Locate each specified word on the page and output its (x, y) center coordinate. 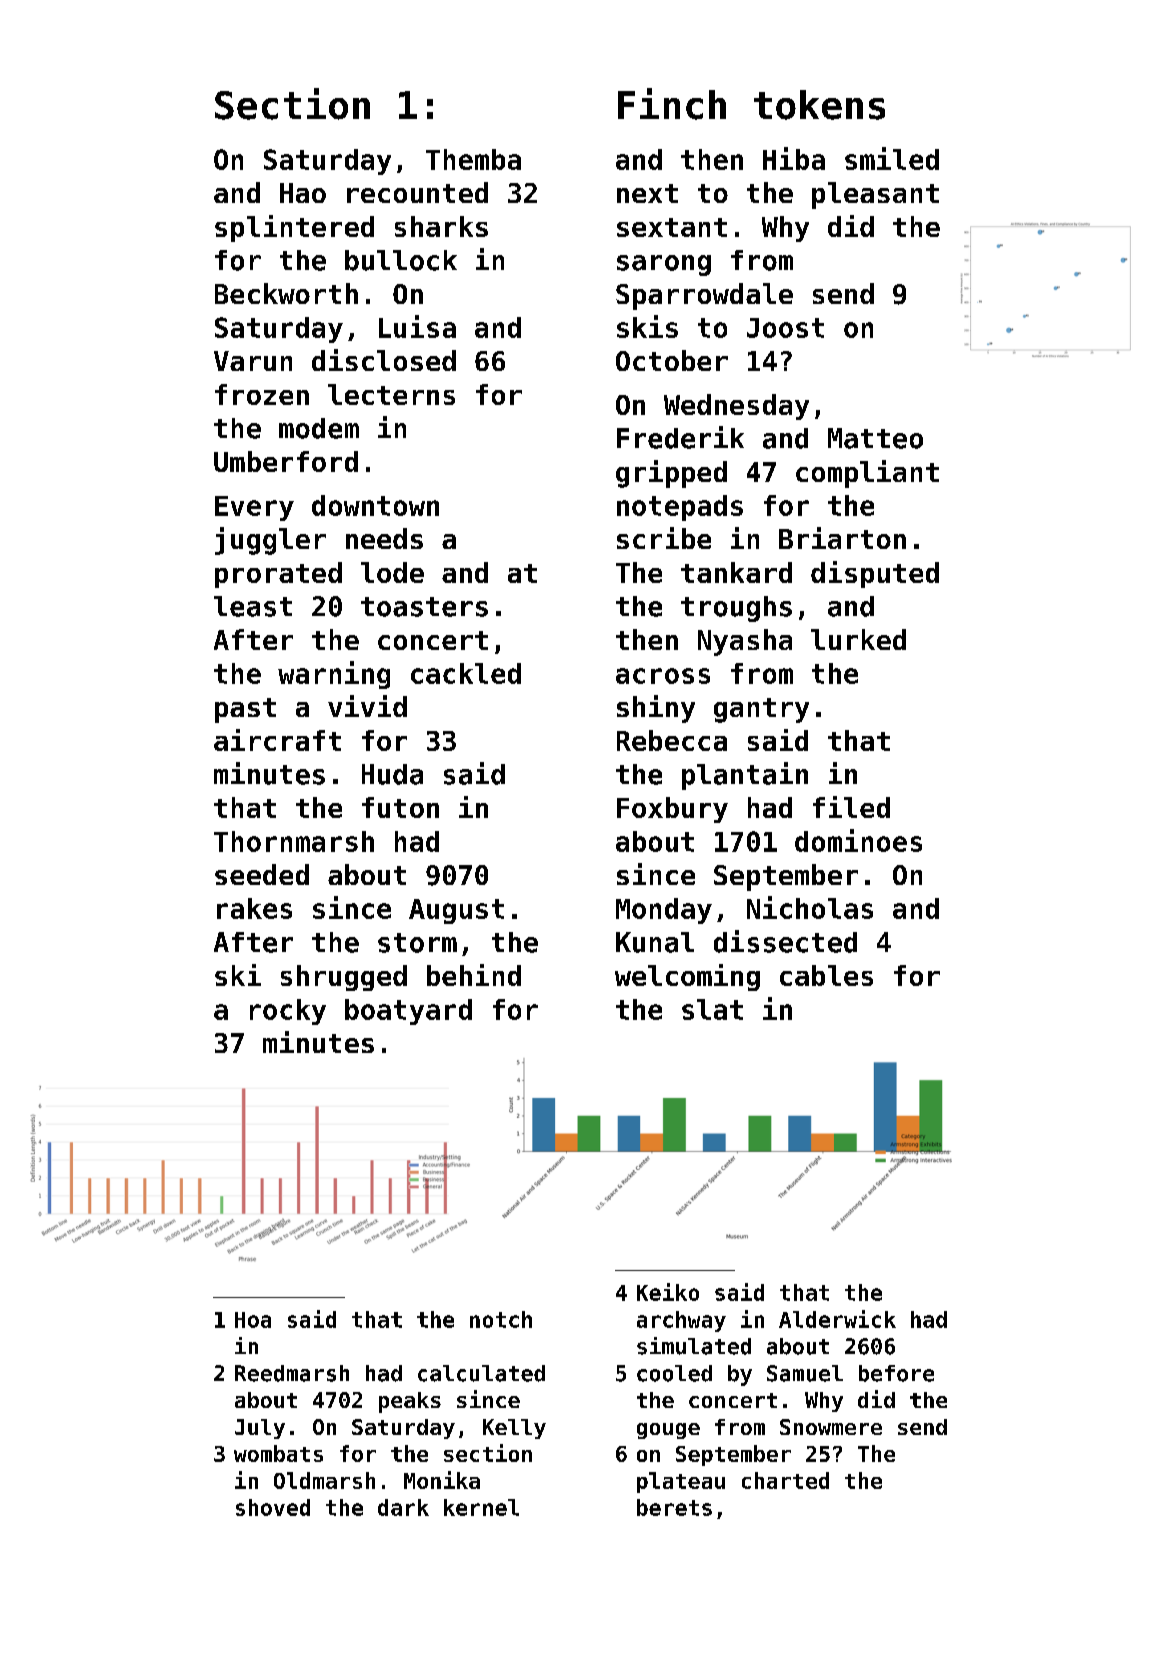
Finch (672, 104)
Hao (303, 193)
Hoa (253, 1320)
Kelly (514, 1429)
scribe (664, 538)
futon (400, 807)
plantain (745, 776)
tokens (819, 105)
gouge (668, 1431)
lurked (858, 639)
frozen (262, 394)
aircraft (277, 740)
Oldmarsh (324, 1480)
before (896, 1373)
